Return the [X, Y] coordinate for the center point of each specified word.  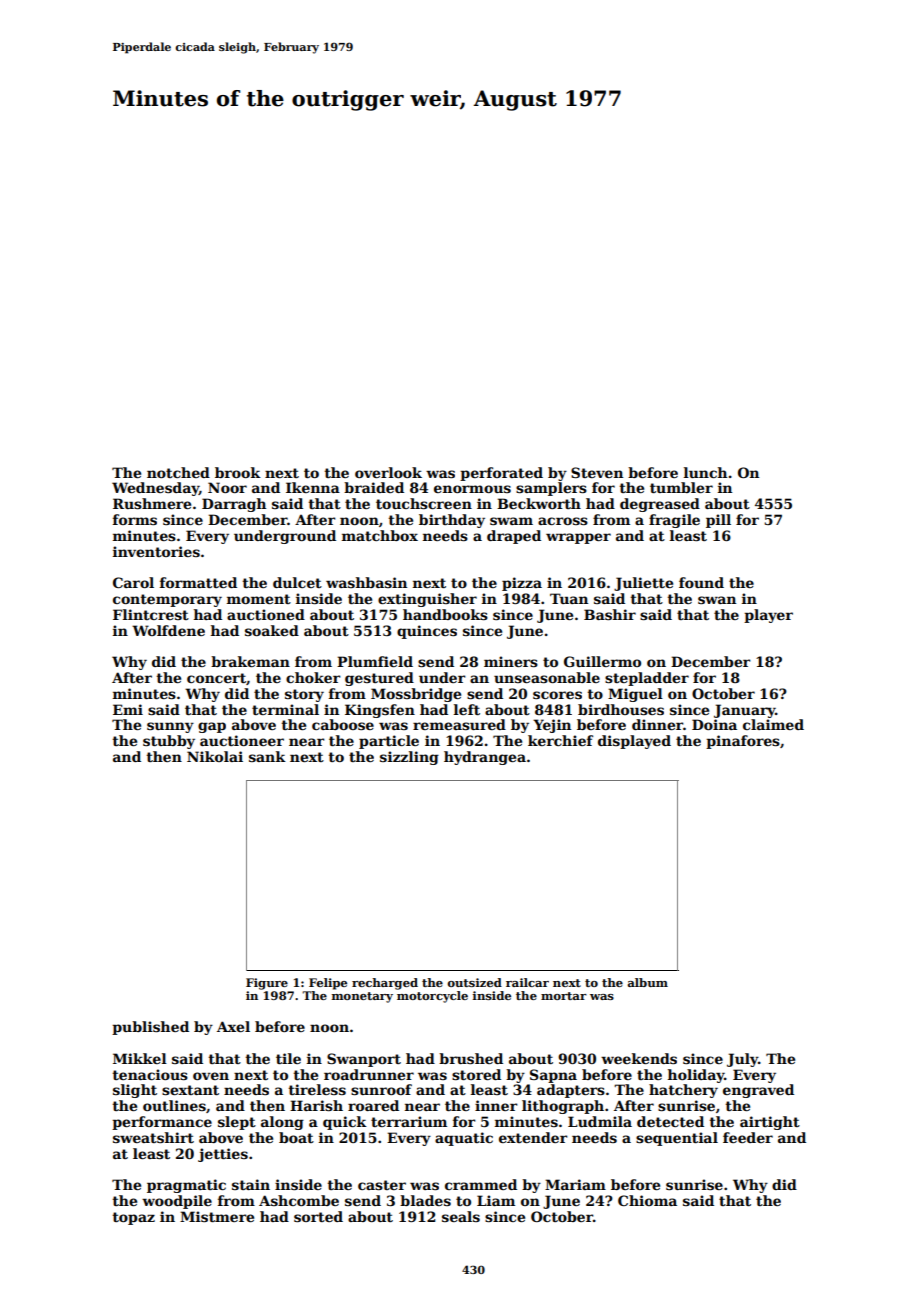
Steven [597, 472]
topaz [133, 1218]
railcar [527, 982]
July [742, 1060]
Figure [267, 984]
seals [461, 1216]
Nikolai [215, 756]
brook [238, 472]
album [647, 982]
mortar [564, 996]
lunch [705, 472]
